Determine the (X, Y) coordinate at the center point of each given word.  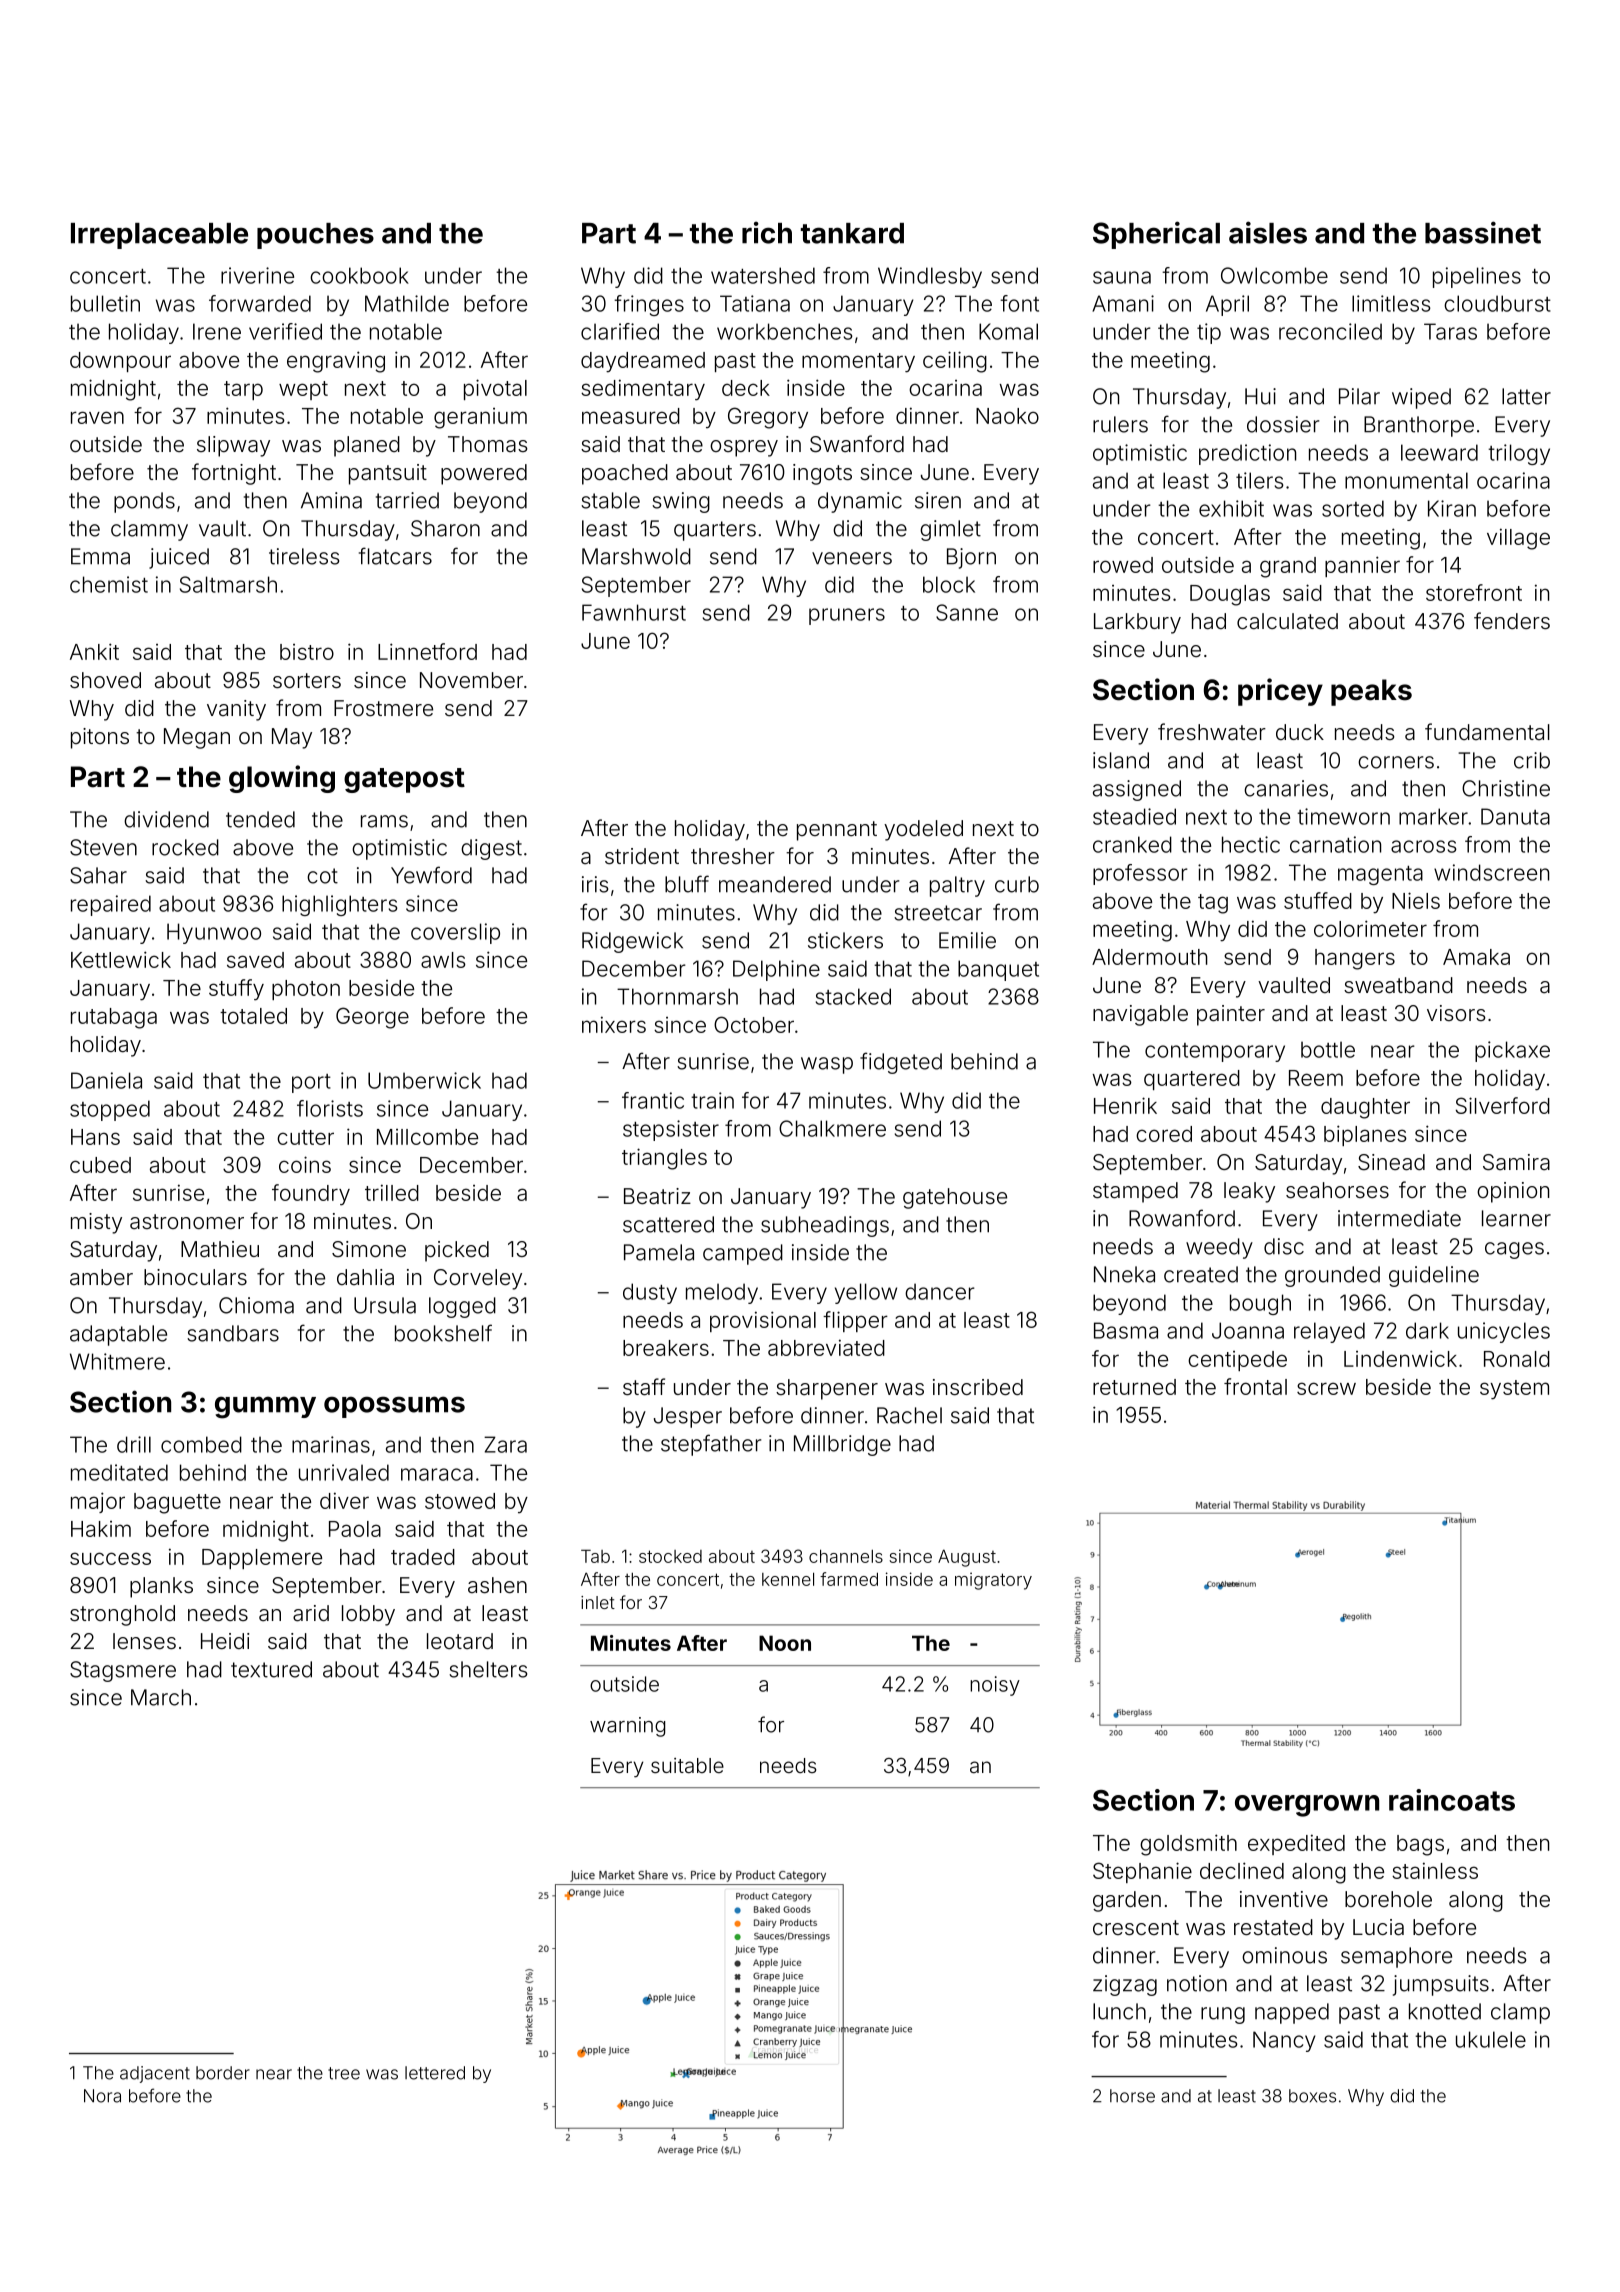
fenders (1512, 620)
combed (201, 1444)
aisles (1268, 232)
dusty (650, 1293)
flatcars (395, 556)
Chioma (256, 1305)
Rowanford (1182, 1218)
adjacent (155, 2074)
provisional (763, 1321)
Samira (1516, 1162)
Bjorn (971, 558)
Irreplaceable (159, 236)
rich (767, 232)
